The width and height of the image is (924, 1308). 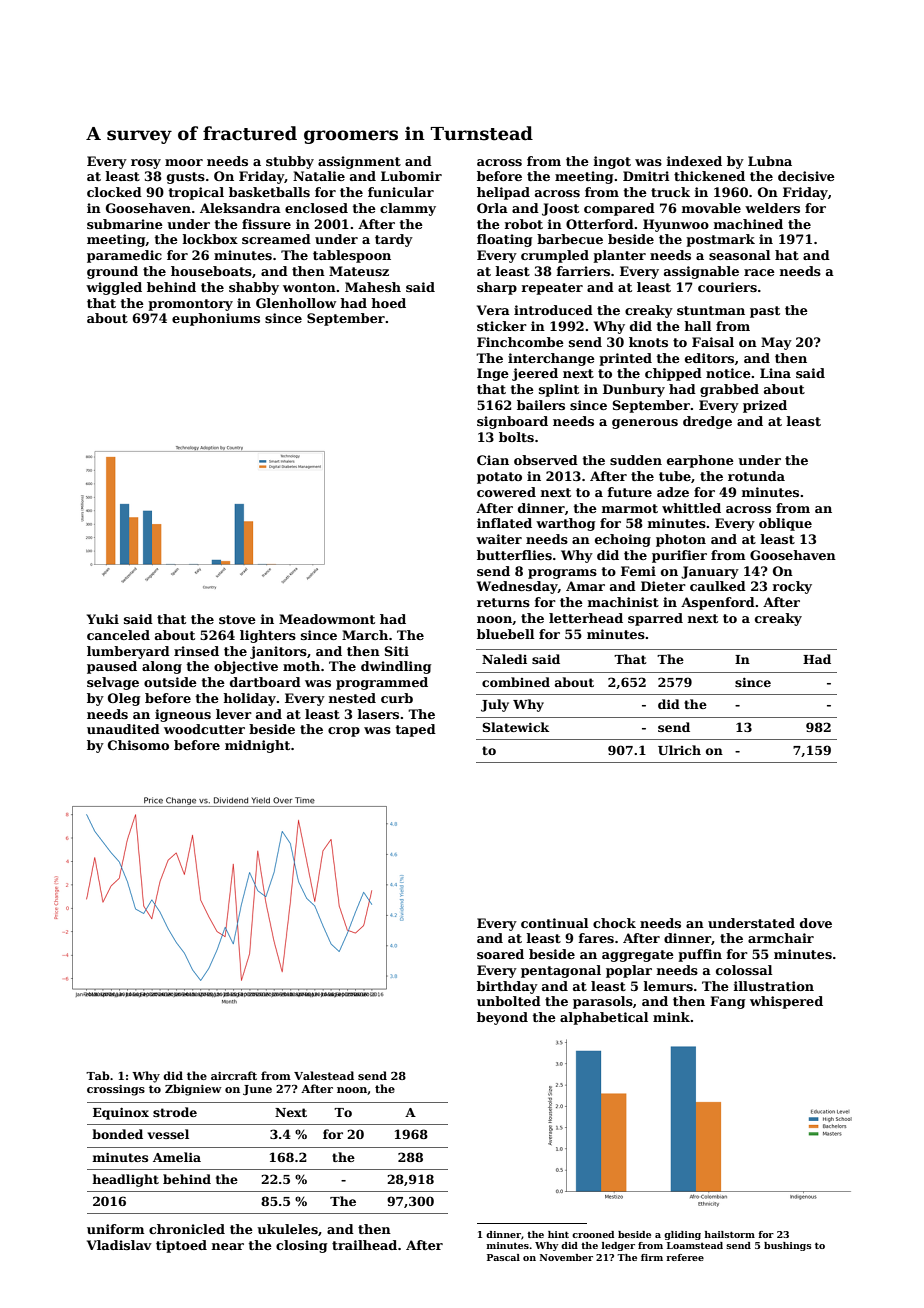 I want to click on Slatewick, so click(x=515, y=727).
